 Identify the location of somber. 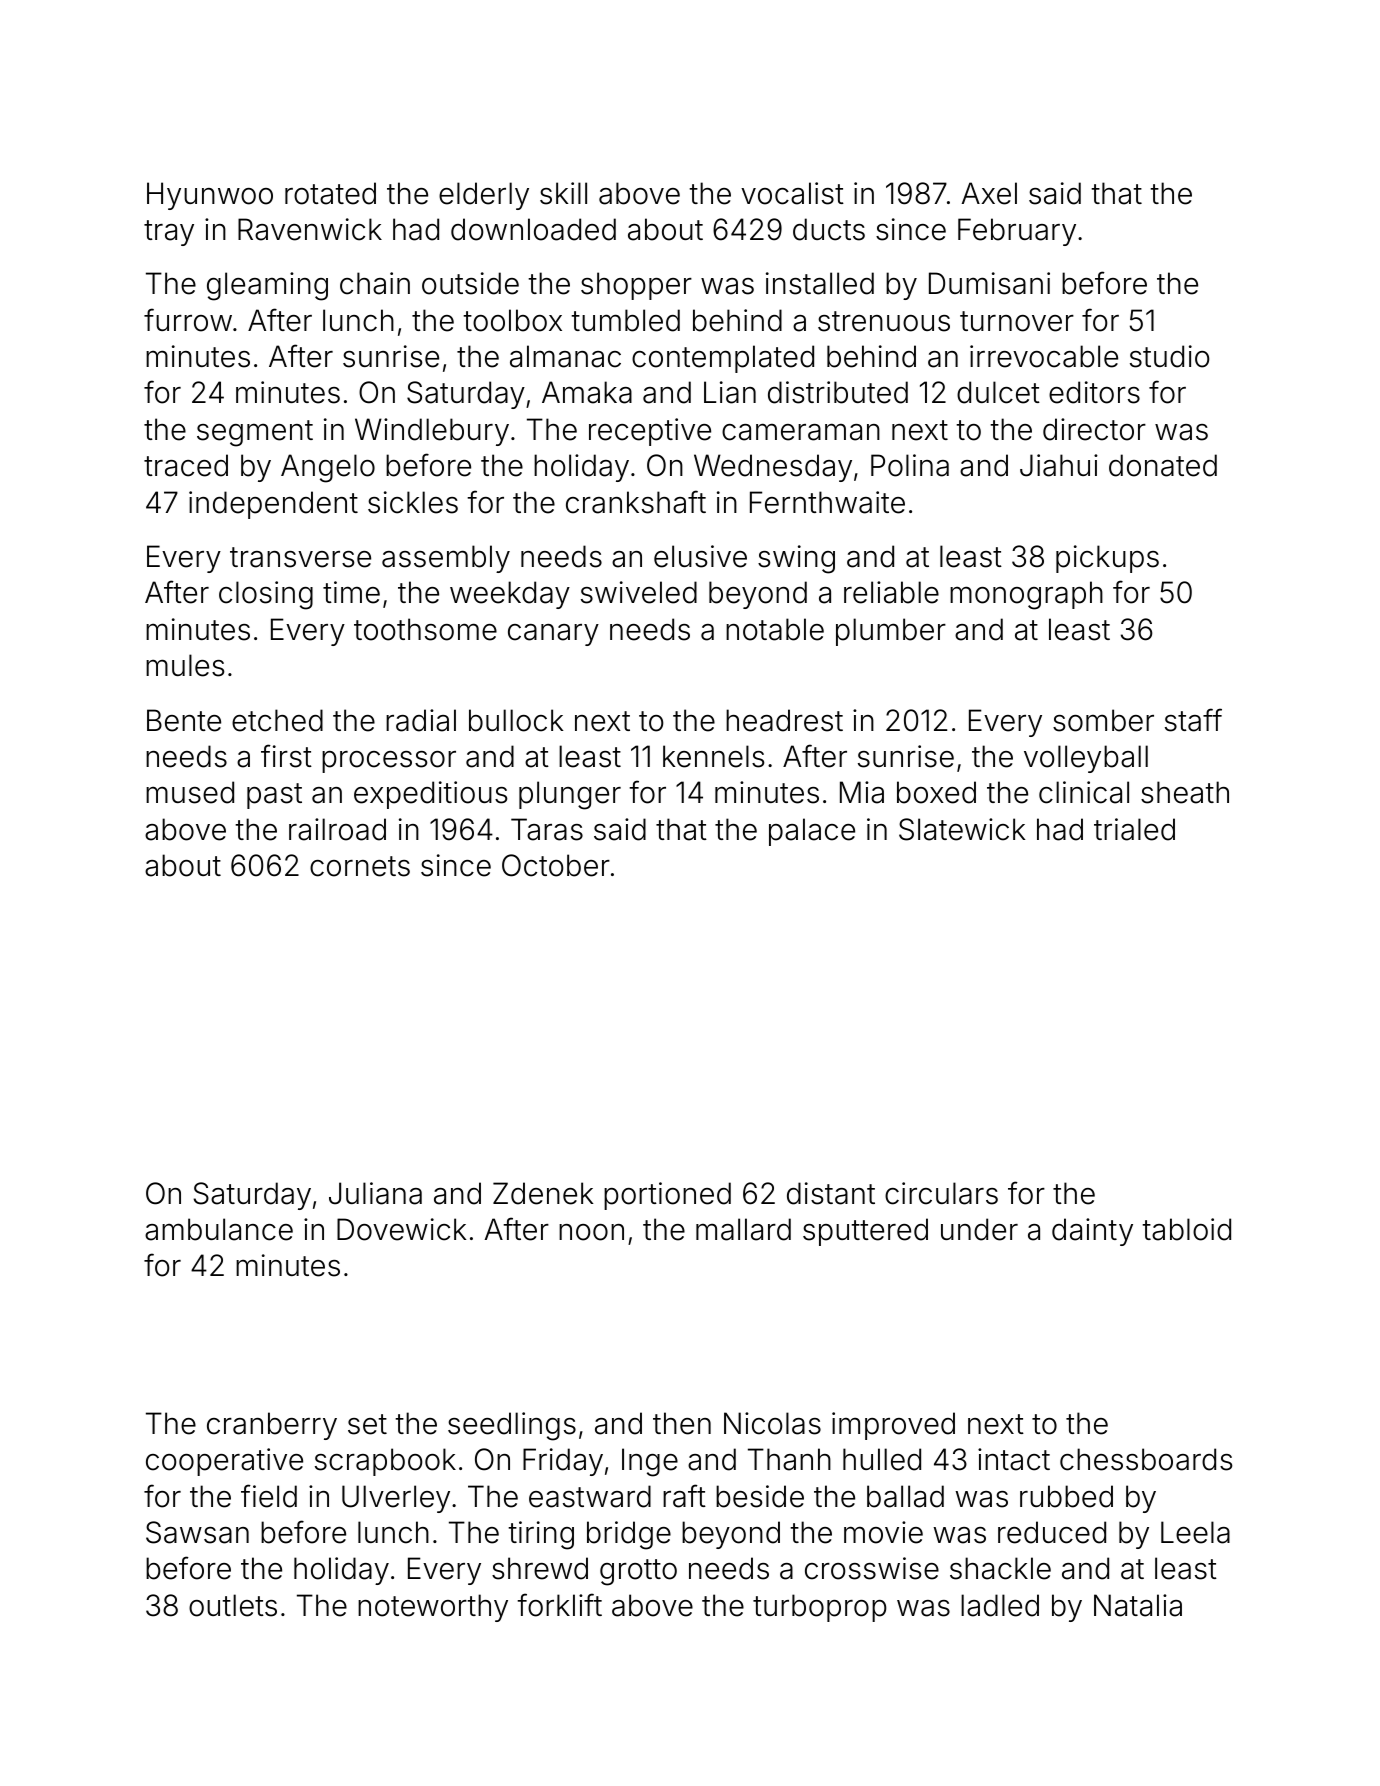
(1103, 720).
